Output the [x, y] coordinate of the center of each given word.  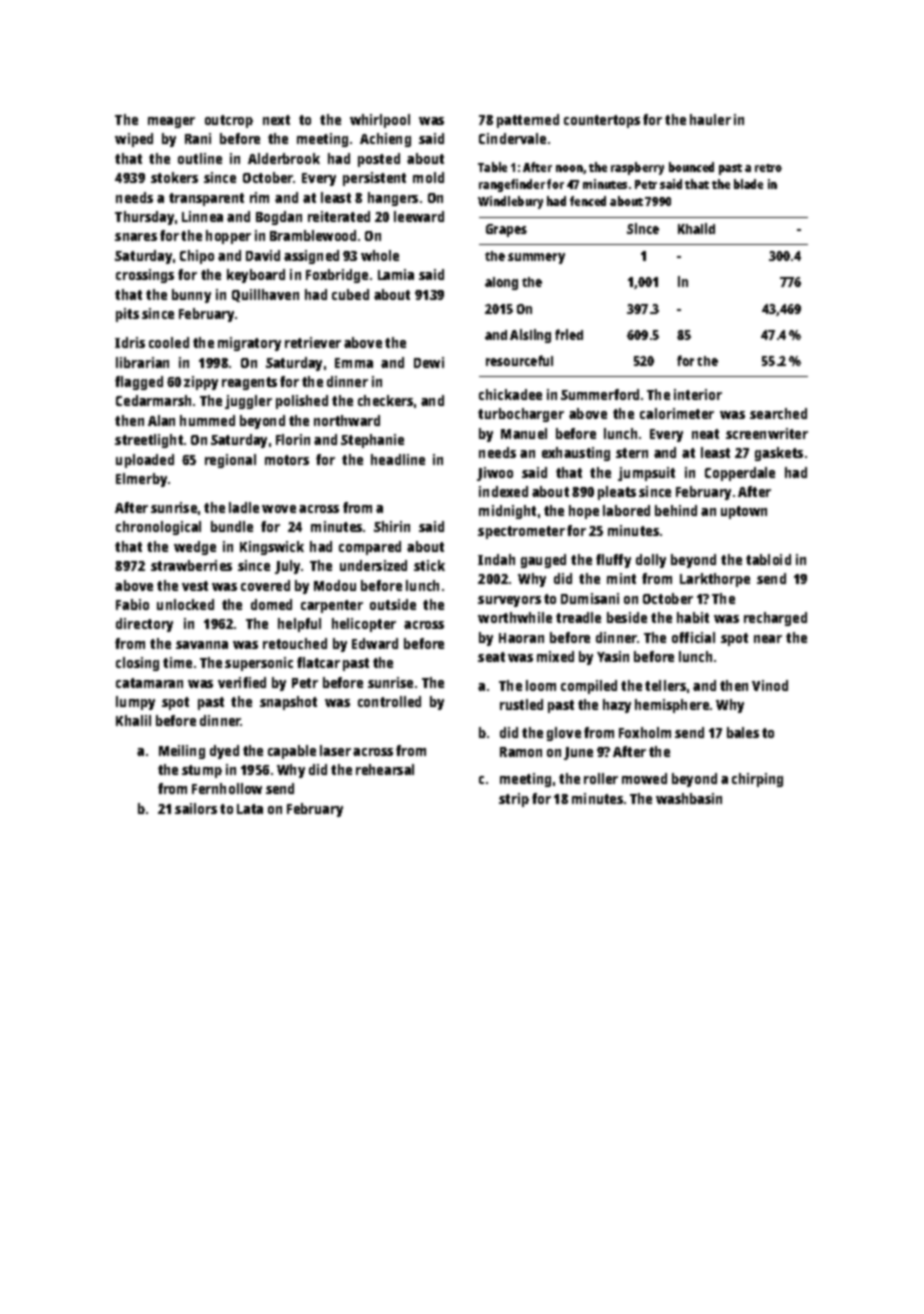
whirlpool [380, 121]
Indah [496, 559]
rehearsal [385, 769]
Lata [250, 809]
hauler [710, 119]
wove [279, 509]
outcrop [229, 121]
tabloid [768, 559]
